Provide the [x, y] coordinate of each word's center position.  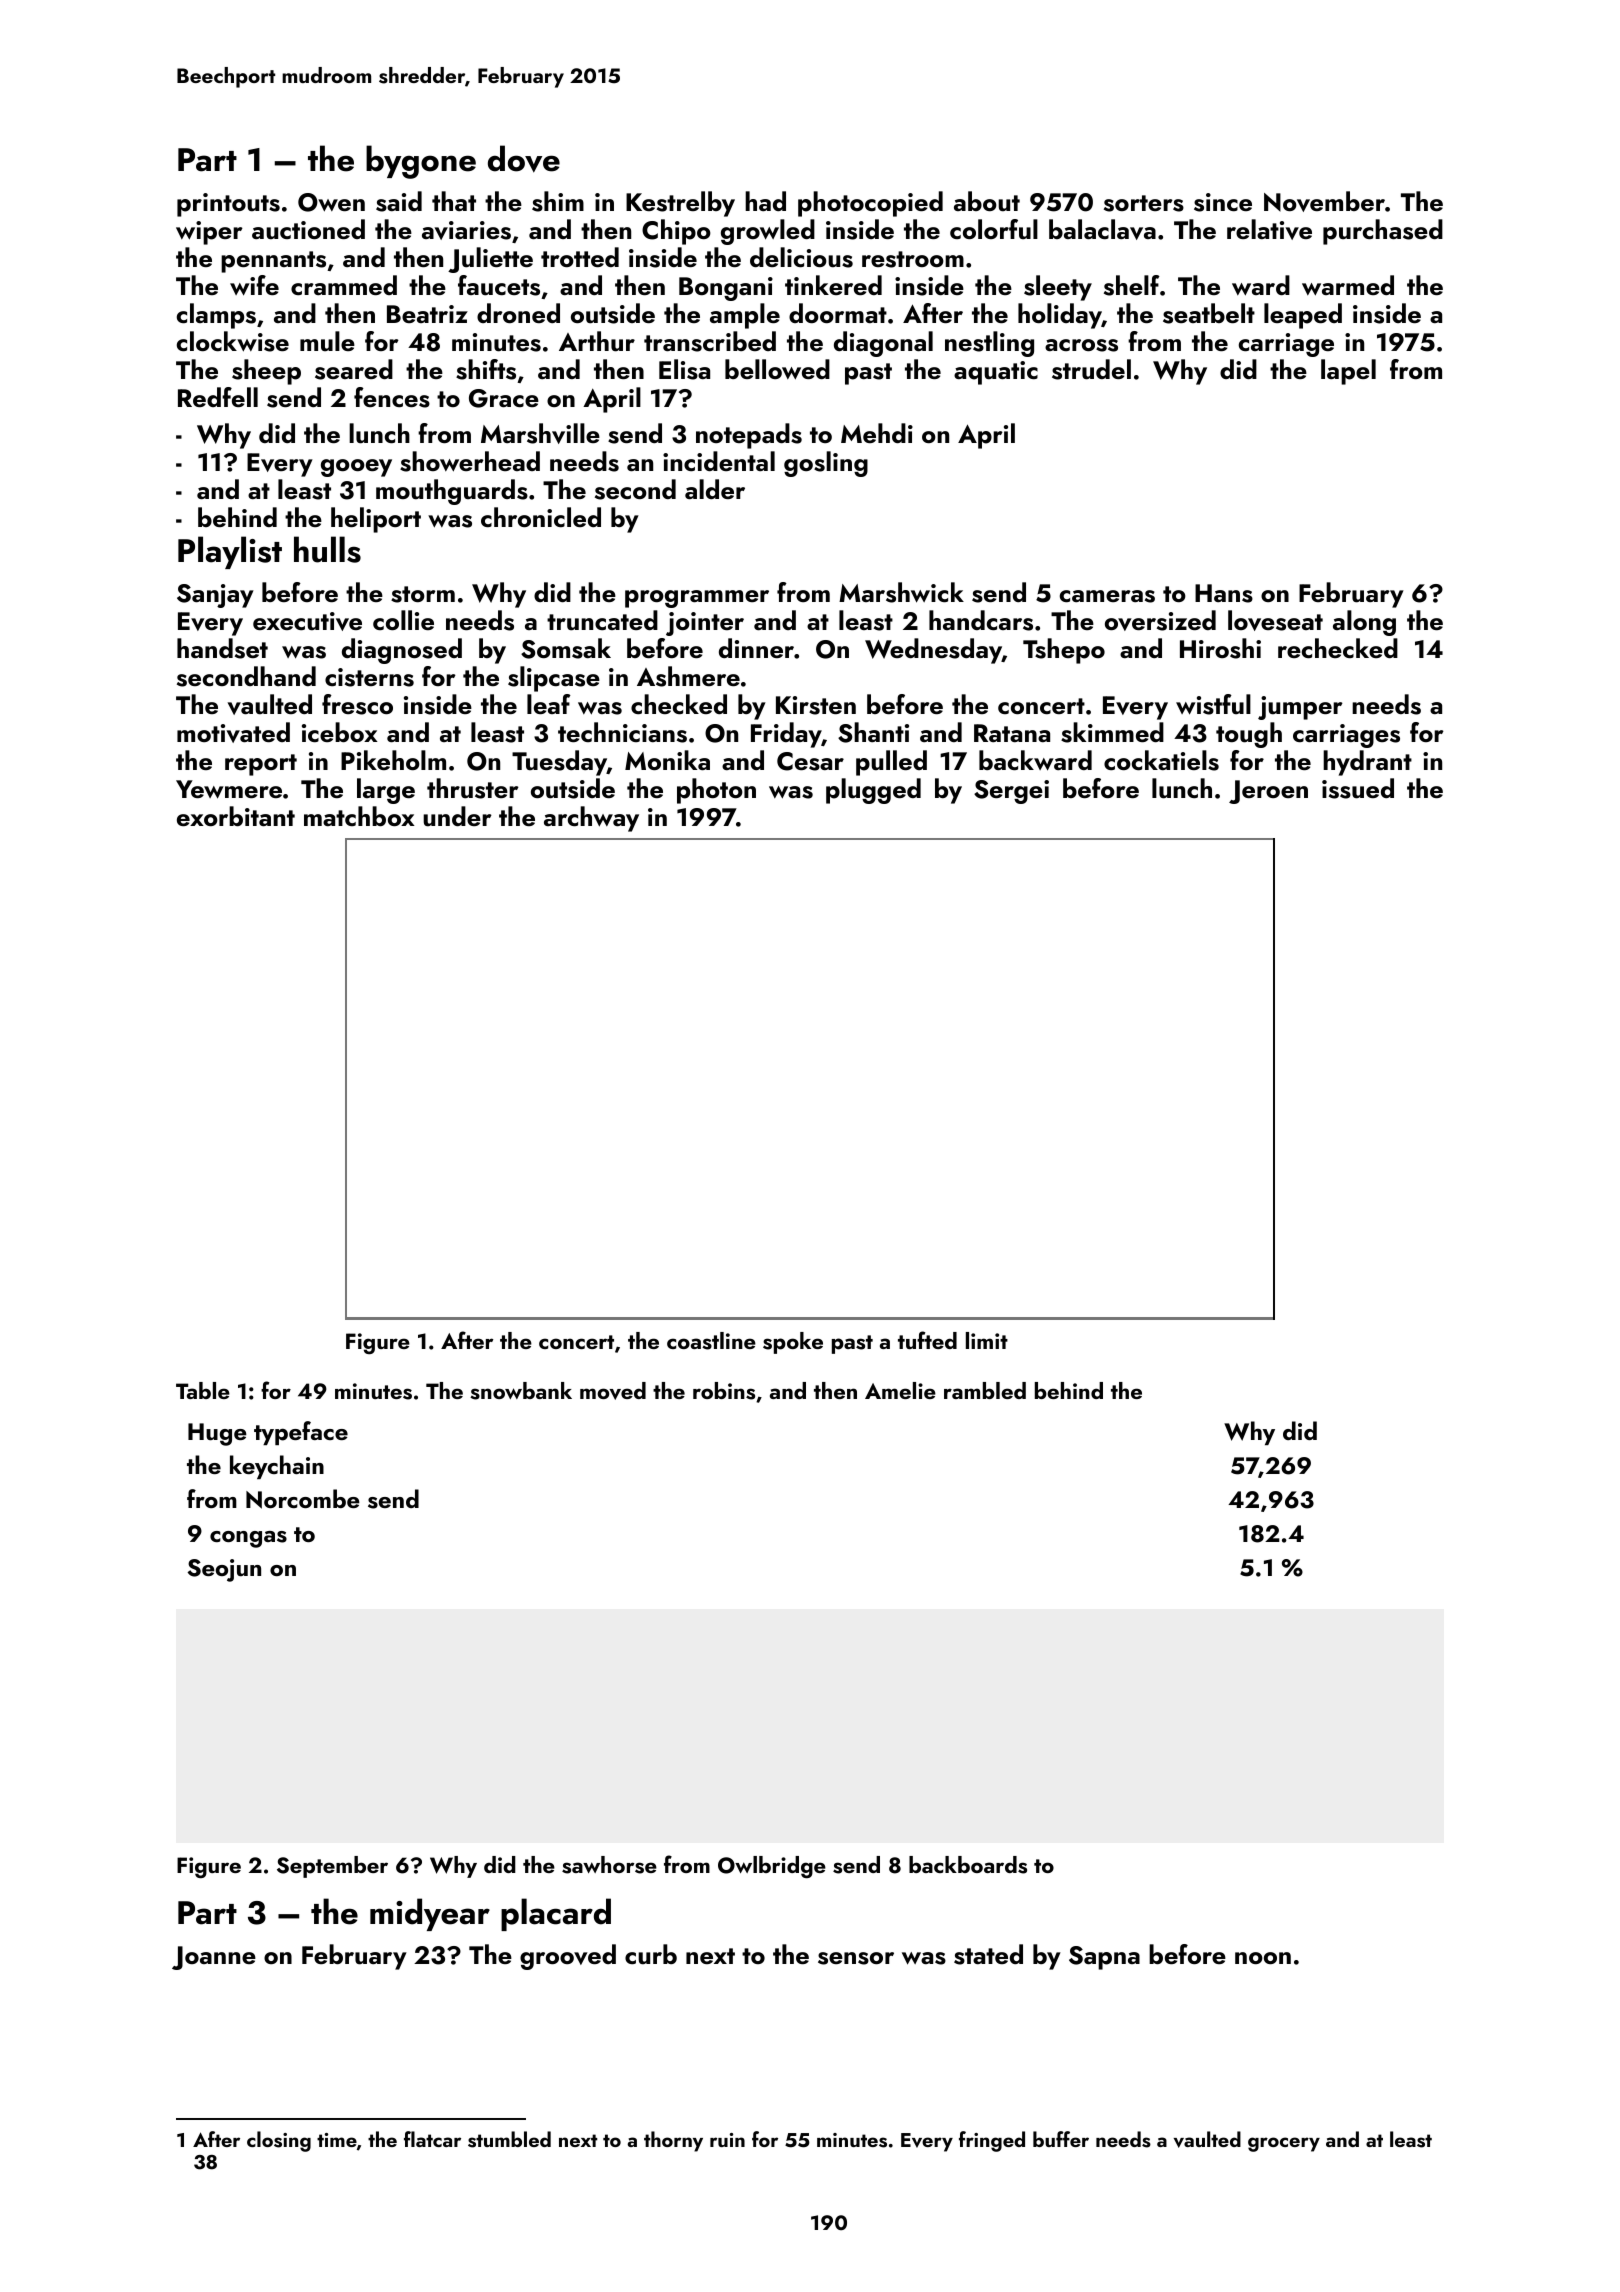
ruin [727, 2140]
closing [279, 2141]
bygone [421, 162]
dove [524, 159]
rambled [985, 1390]
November [1324, 201]
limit [987, 1340]
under [457, 816]
